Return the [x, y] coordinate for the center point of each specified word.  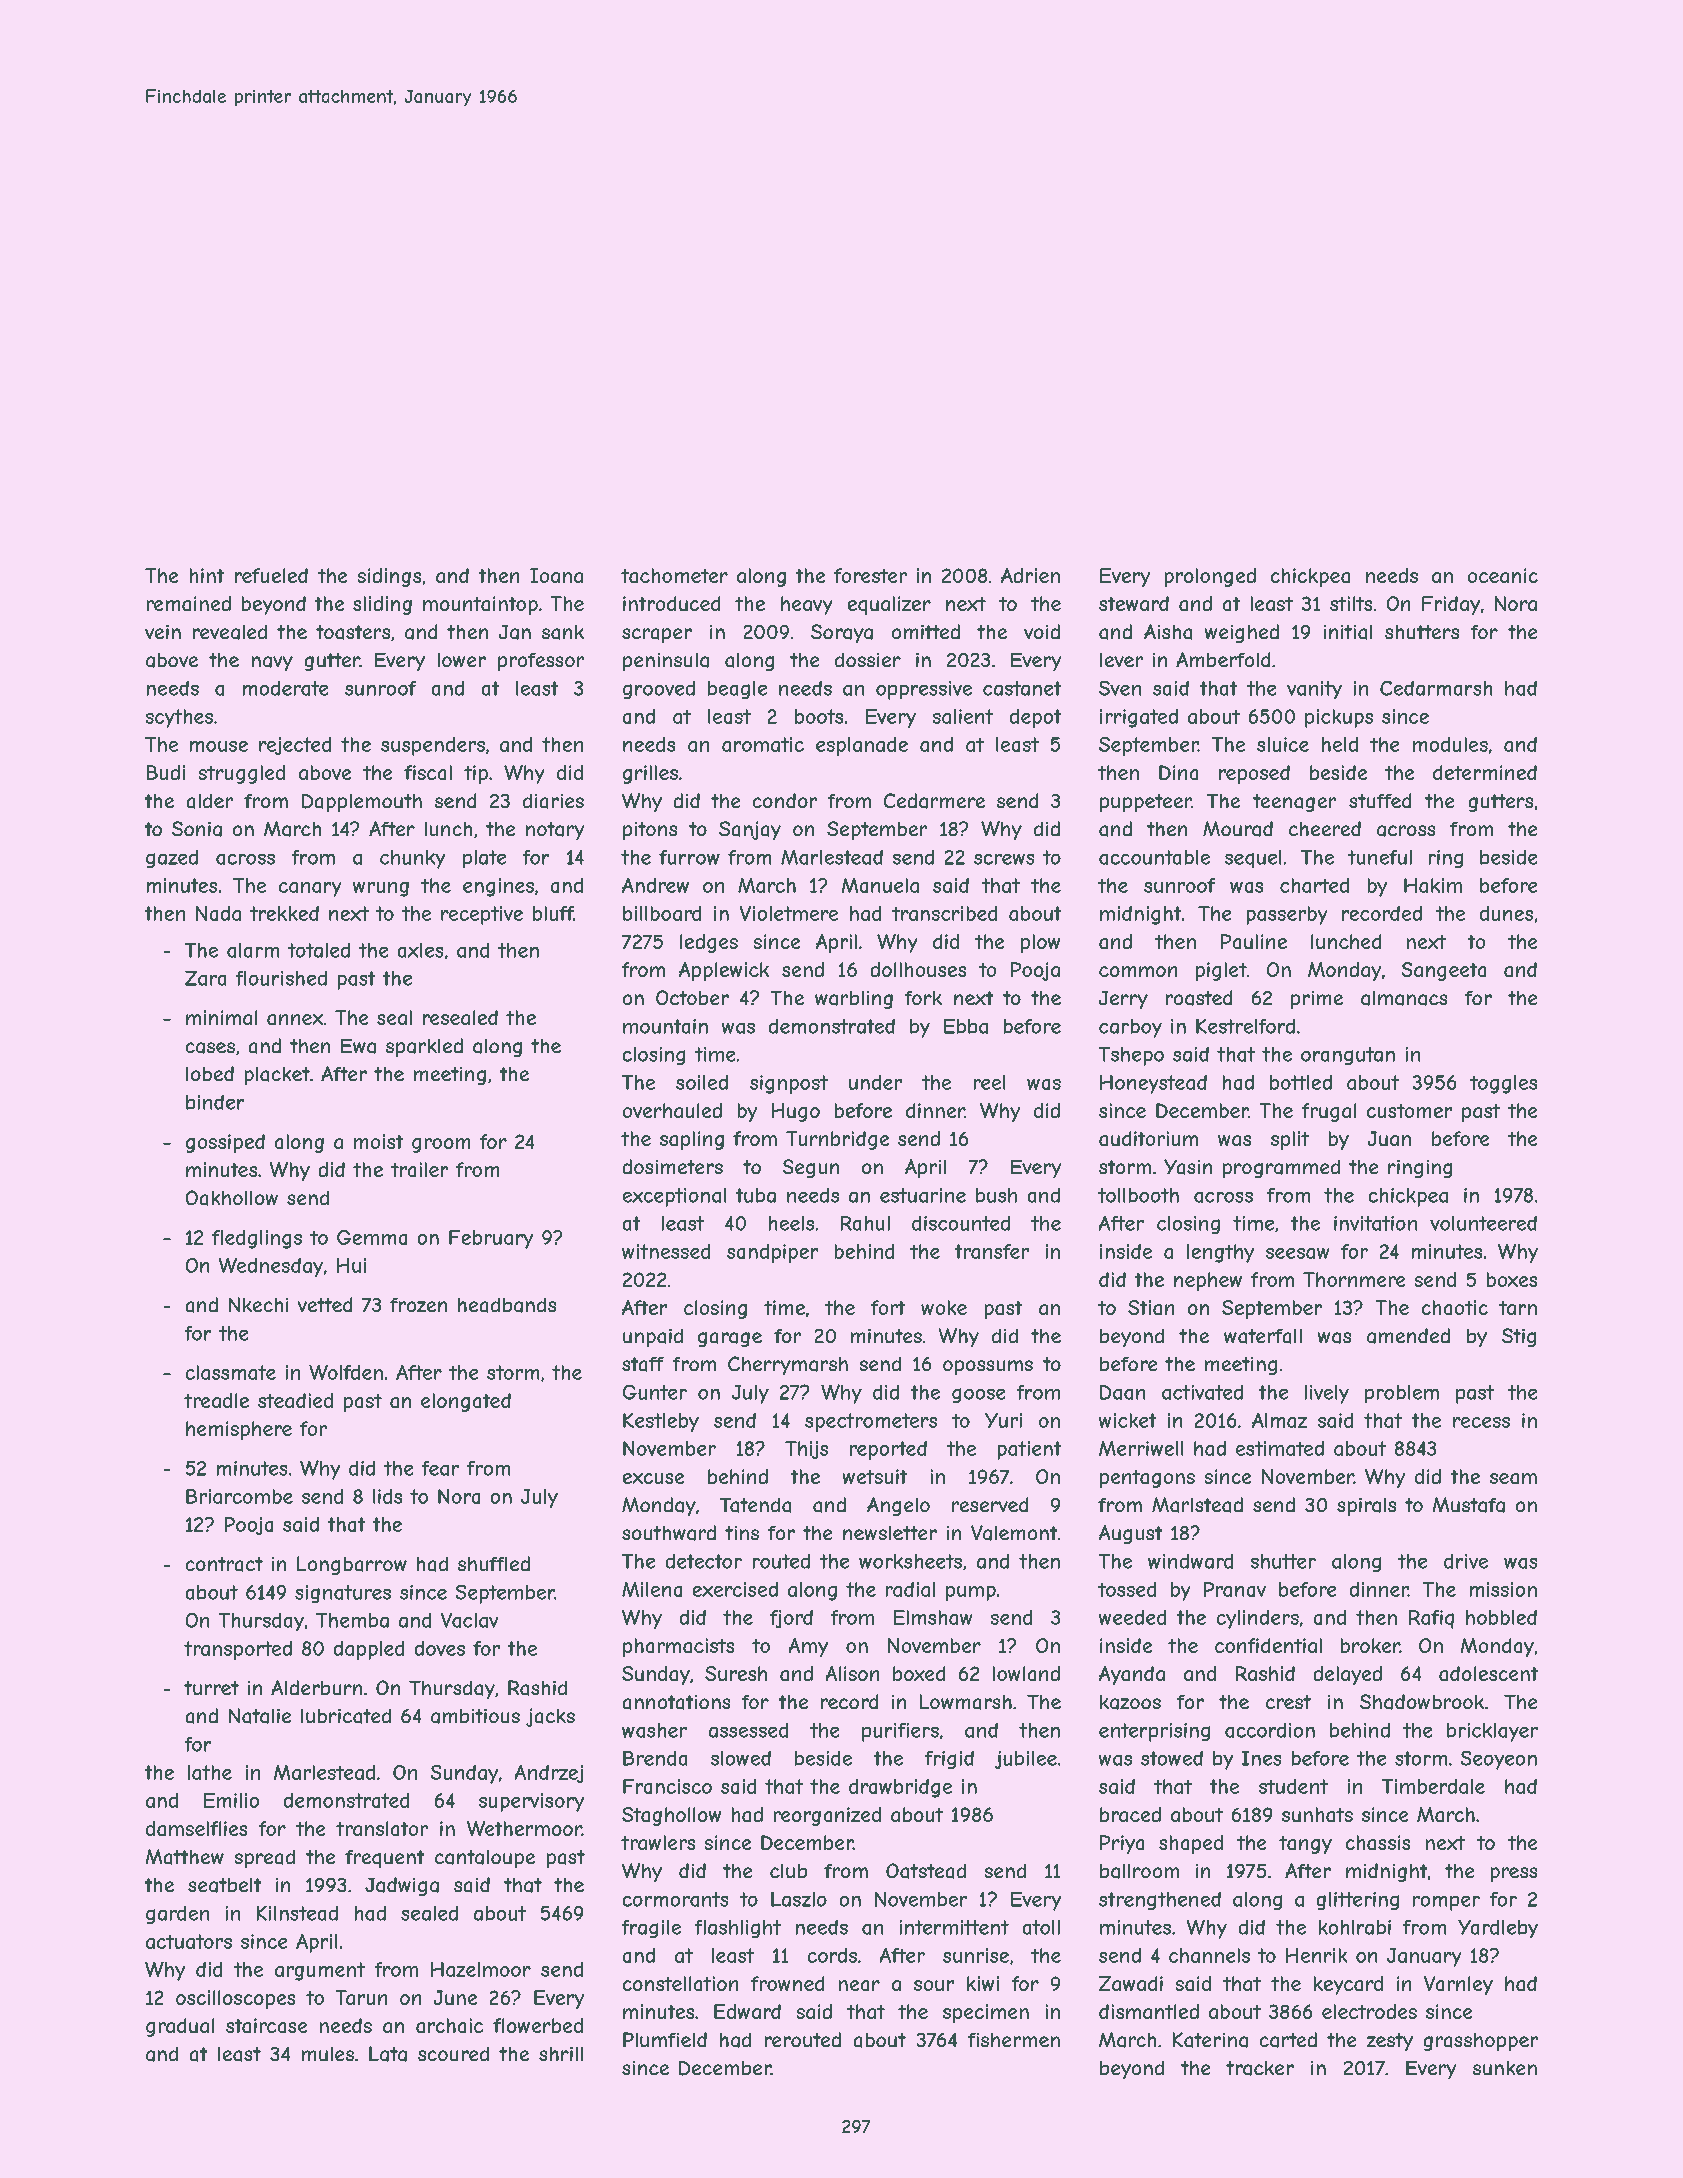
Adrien [1030, 575]
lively [1327, 1394]
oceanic [1503, 575]
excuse [653, 1478]
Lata [388, 2054]
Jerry [1123, 1000]
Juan [1389, 1138]
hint [207, 575]
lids [387, 1496]
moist [378, 1141]
